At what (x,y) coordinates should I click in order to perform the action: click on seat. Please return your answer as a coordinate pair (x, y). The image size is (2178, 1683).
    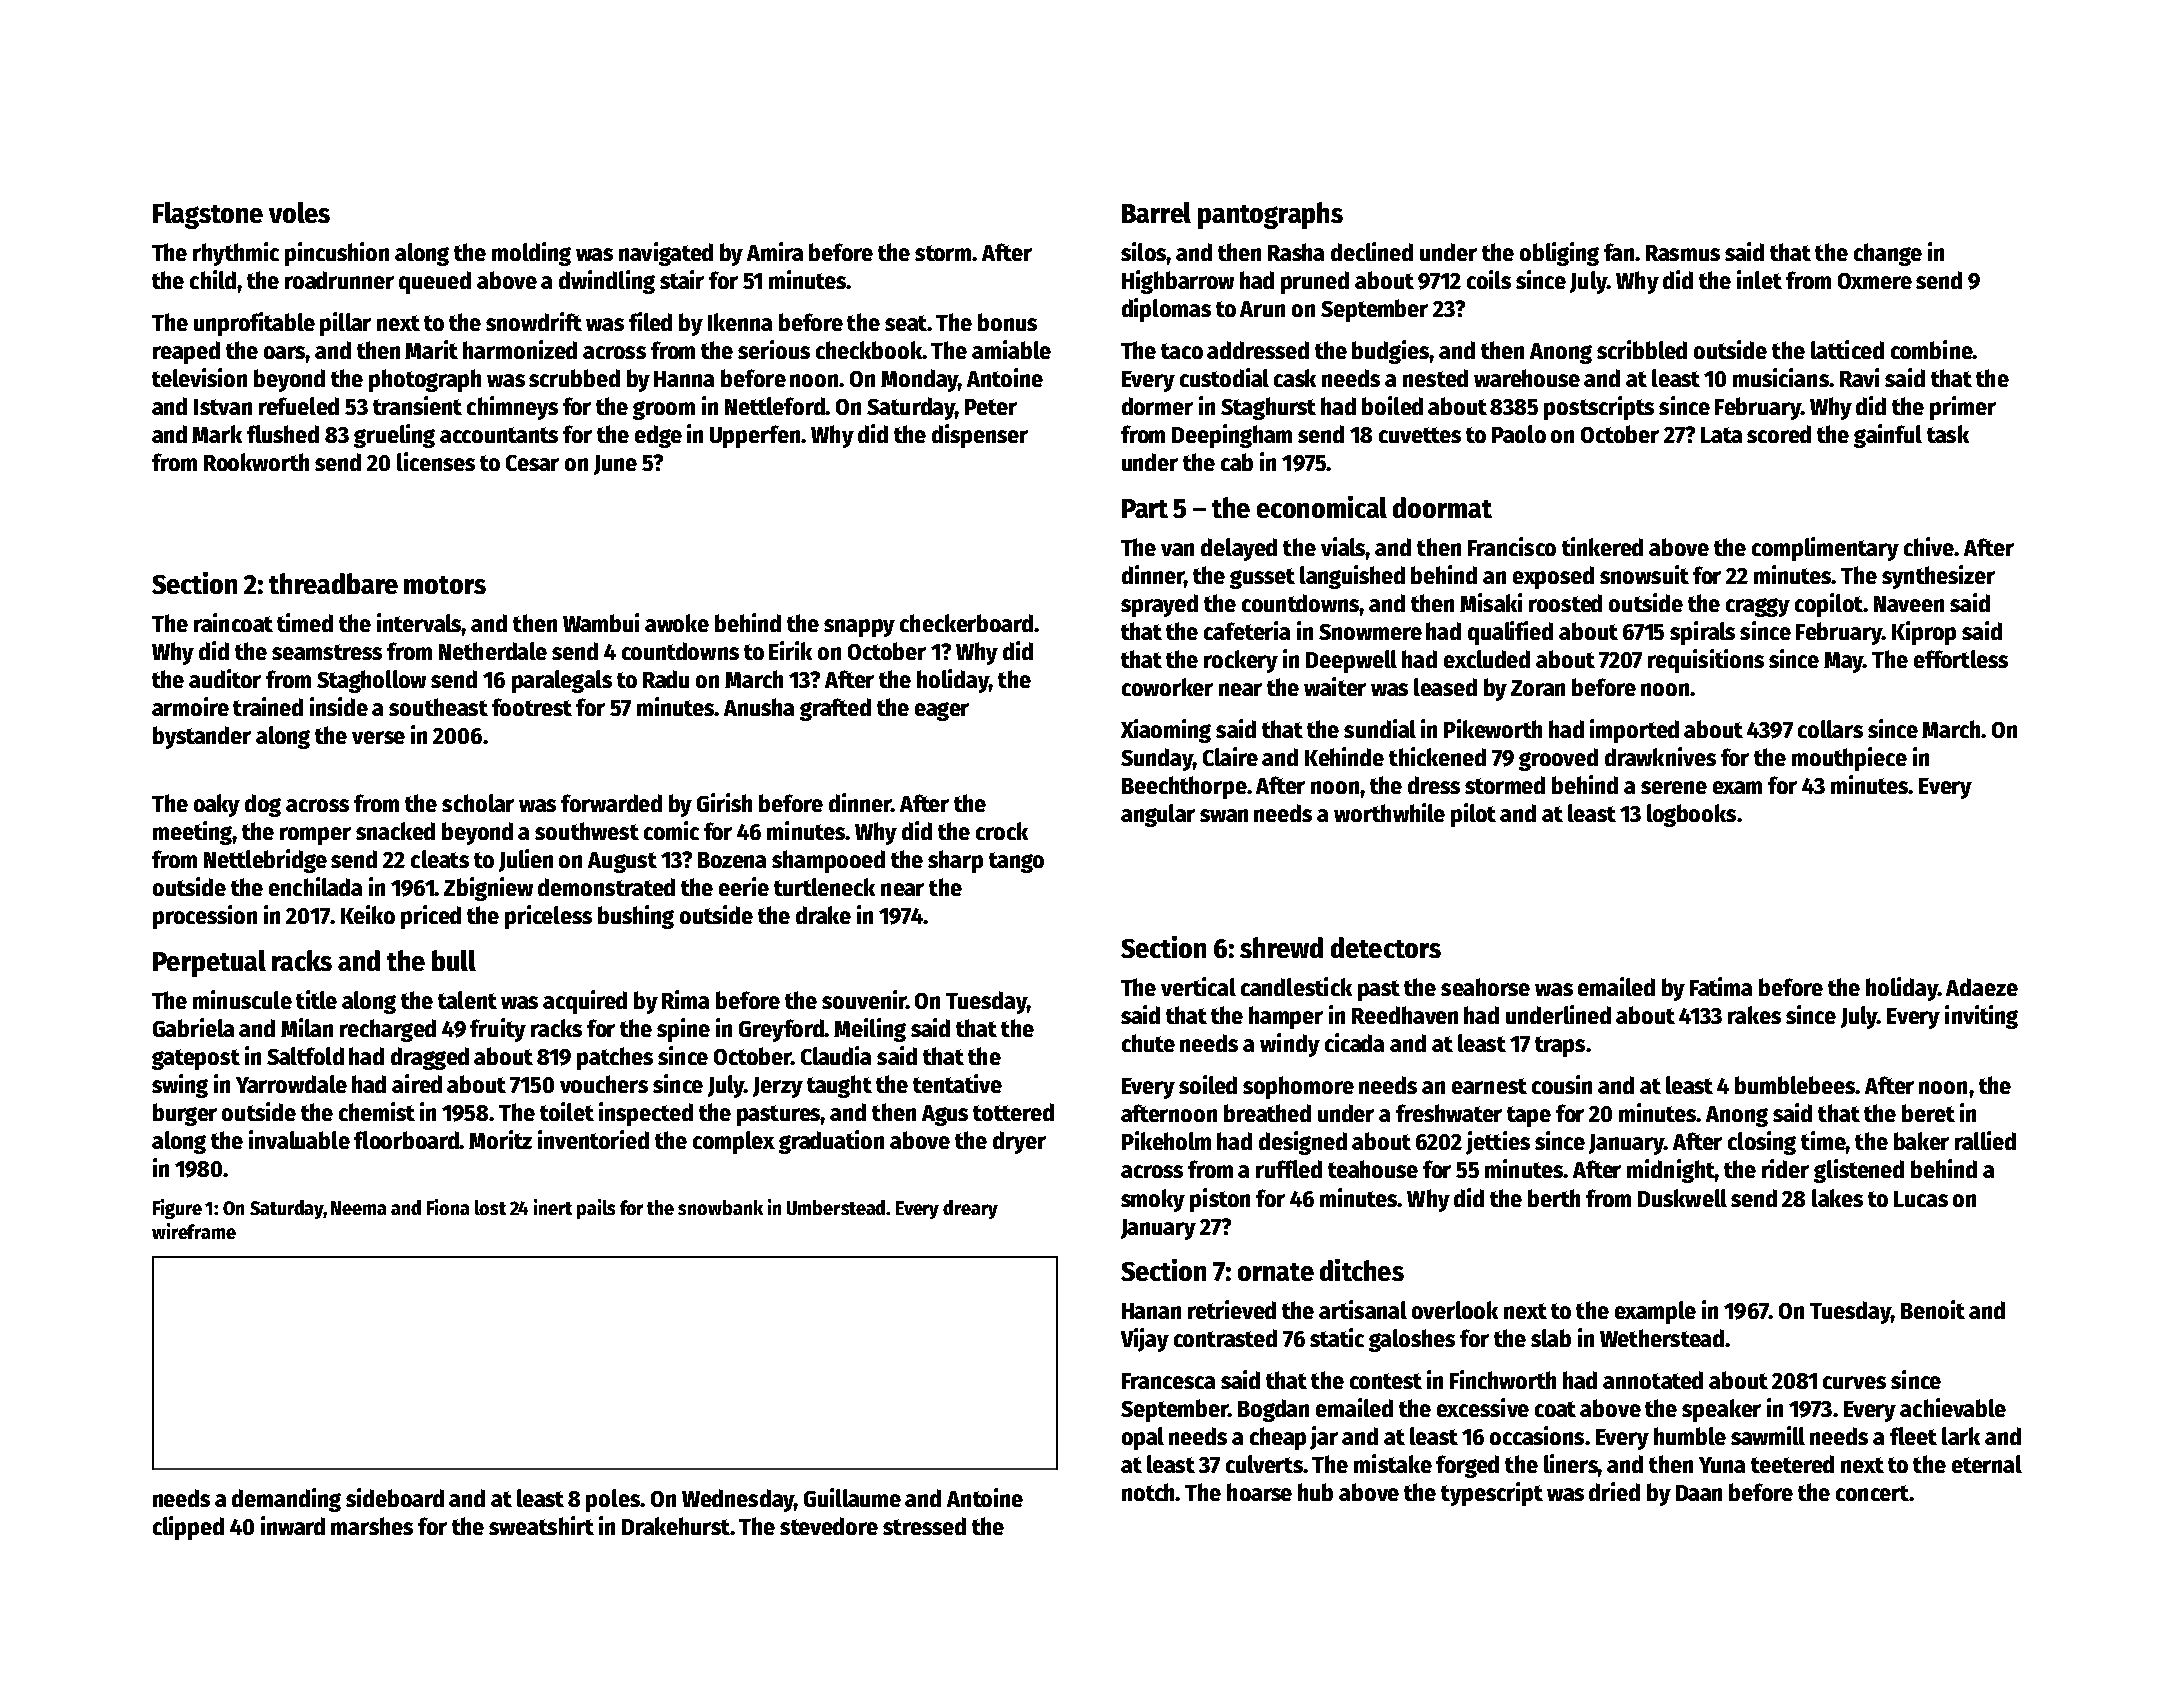
    Looking at the image, I should click on (906, 323).
